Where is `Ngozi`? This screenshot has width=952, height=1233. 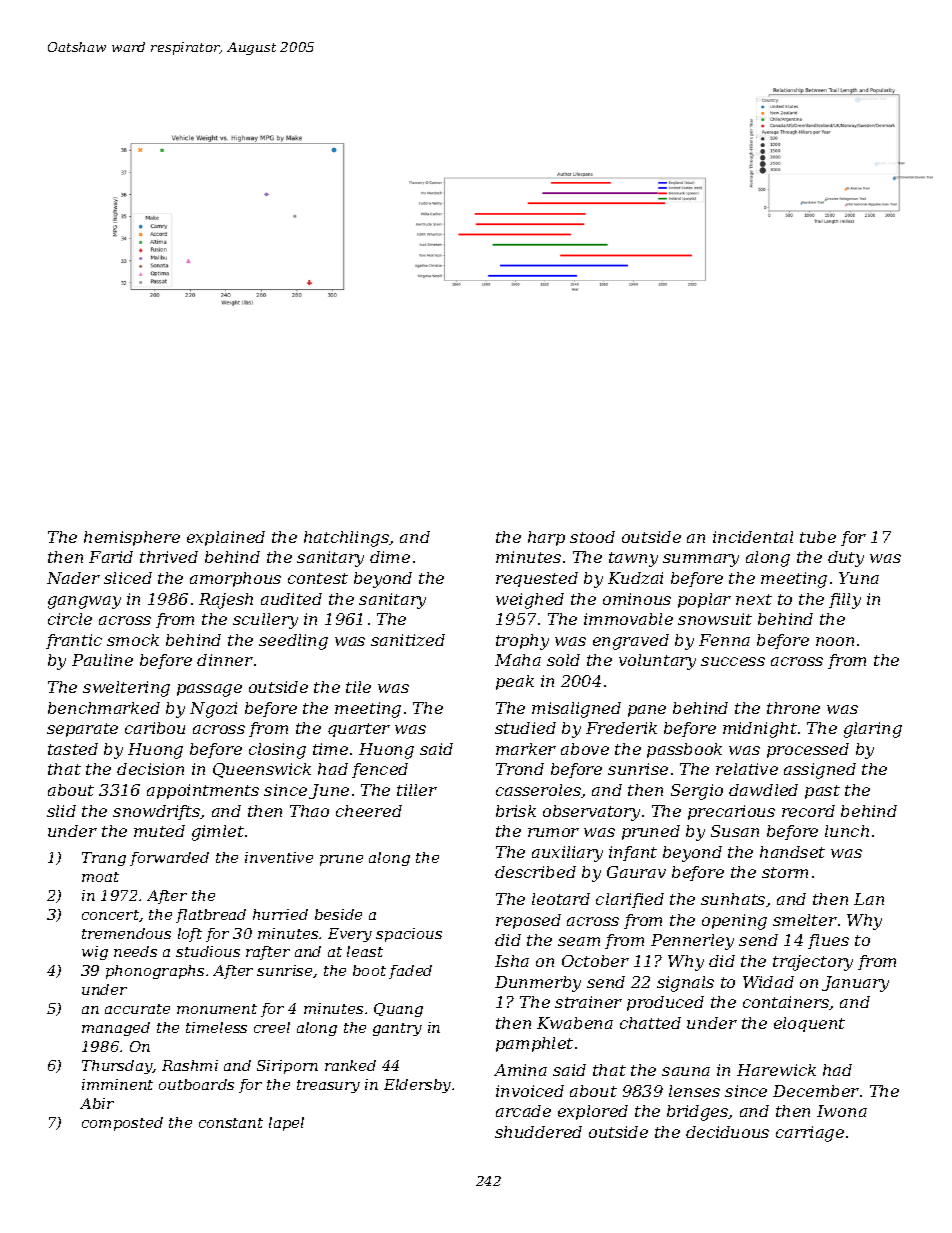
Ngozi is located at coordinates (213, 710).
